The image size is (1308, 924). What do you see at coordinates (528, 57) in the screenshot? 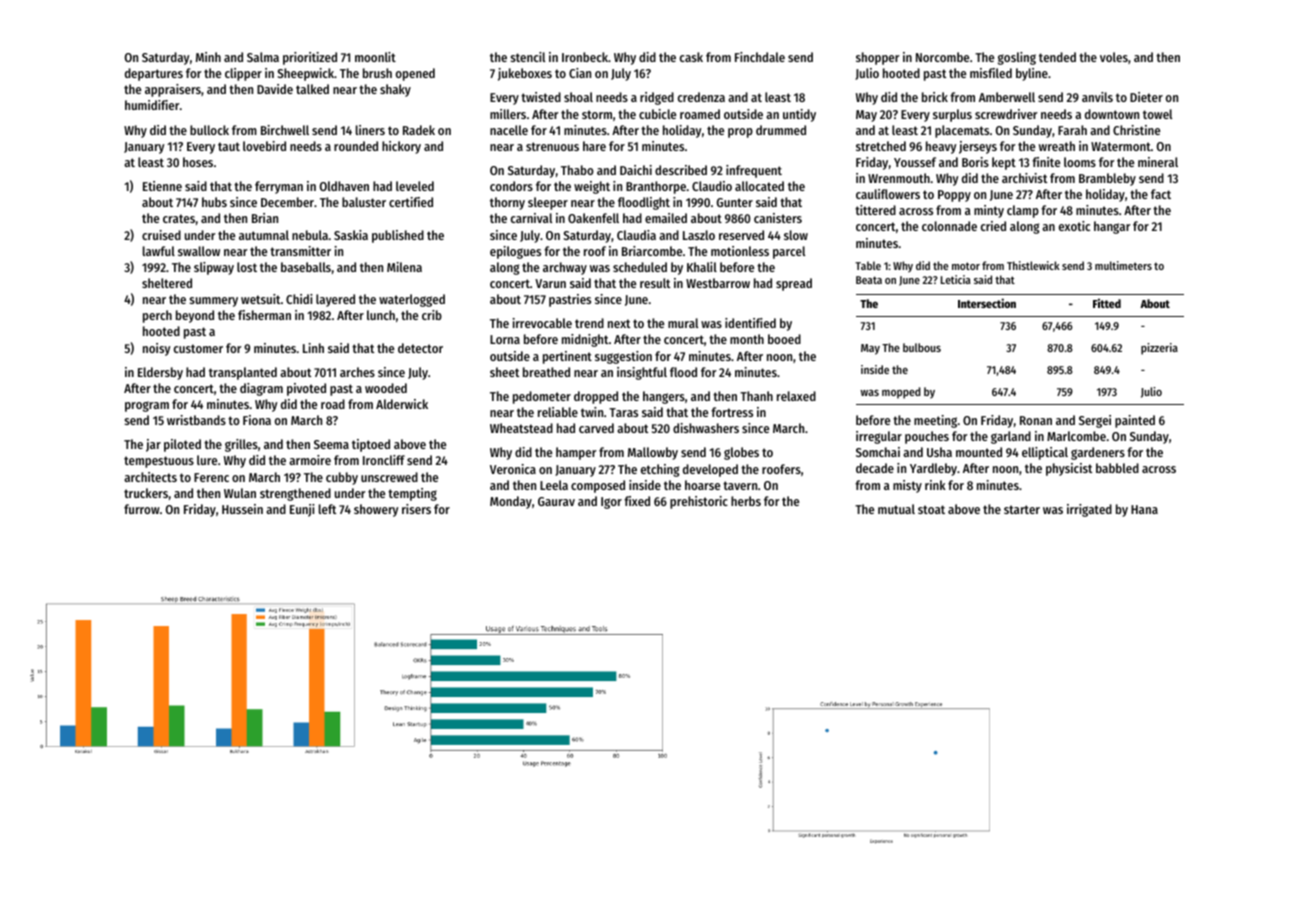
I see `stencil` at bounding box center [528, 57].
